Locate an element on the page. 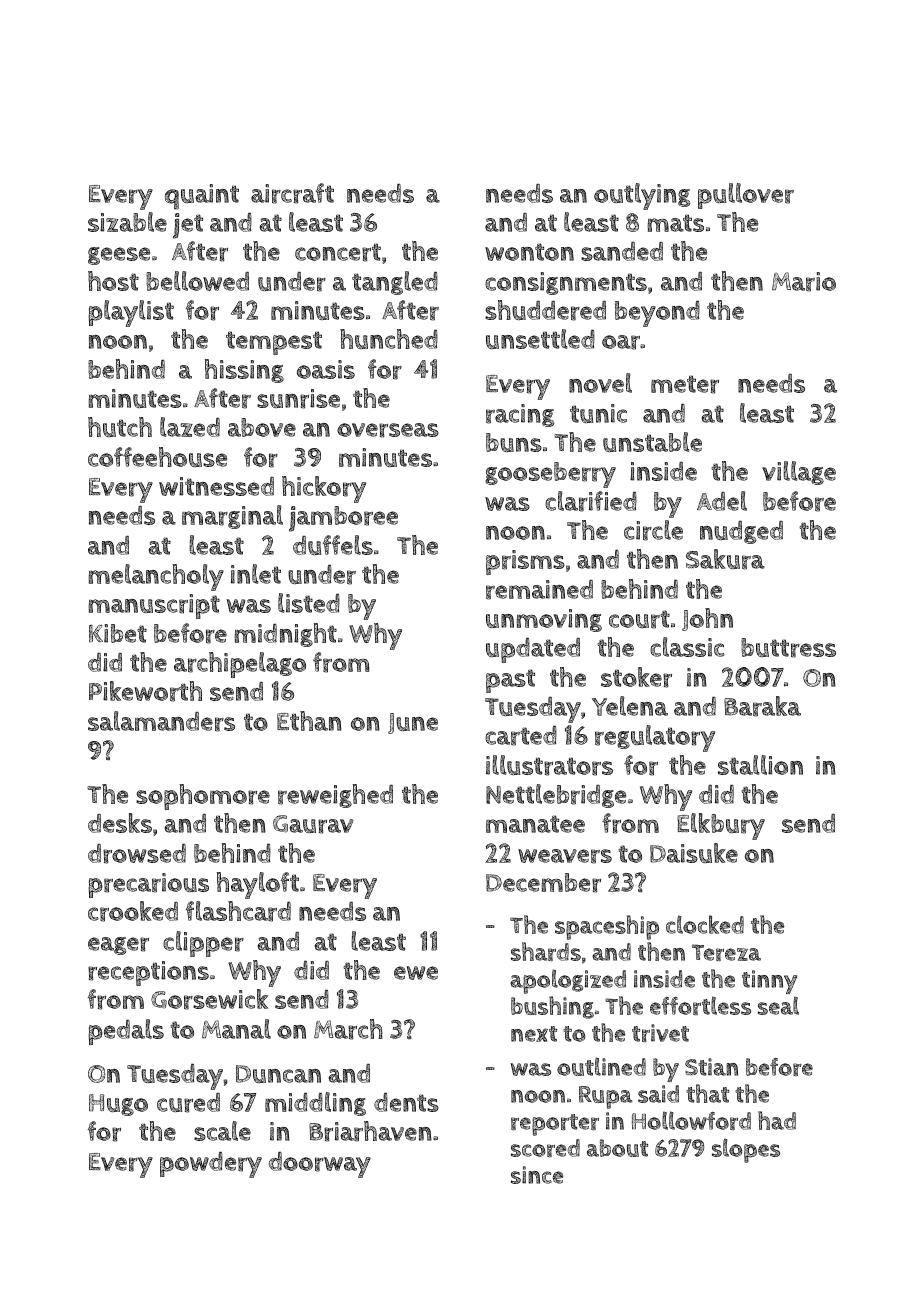  gooseberry is located at coordinates (550, 475).
